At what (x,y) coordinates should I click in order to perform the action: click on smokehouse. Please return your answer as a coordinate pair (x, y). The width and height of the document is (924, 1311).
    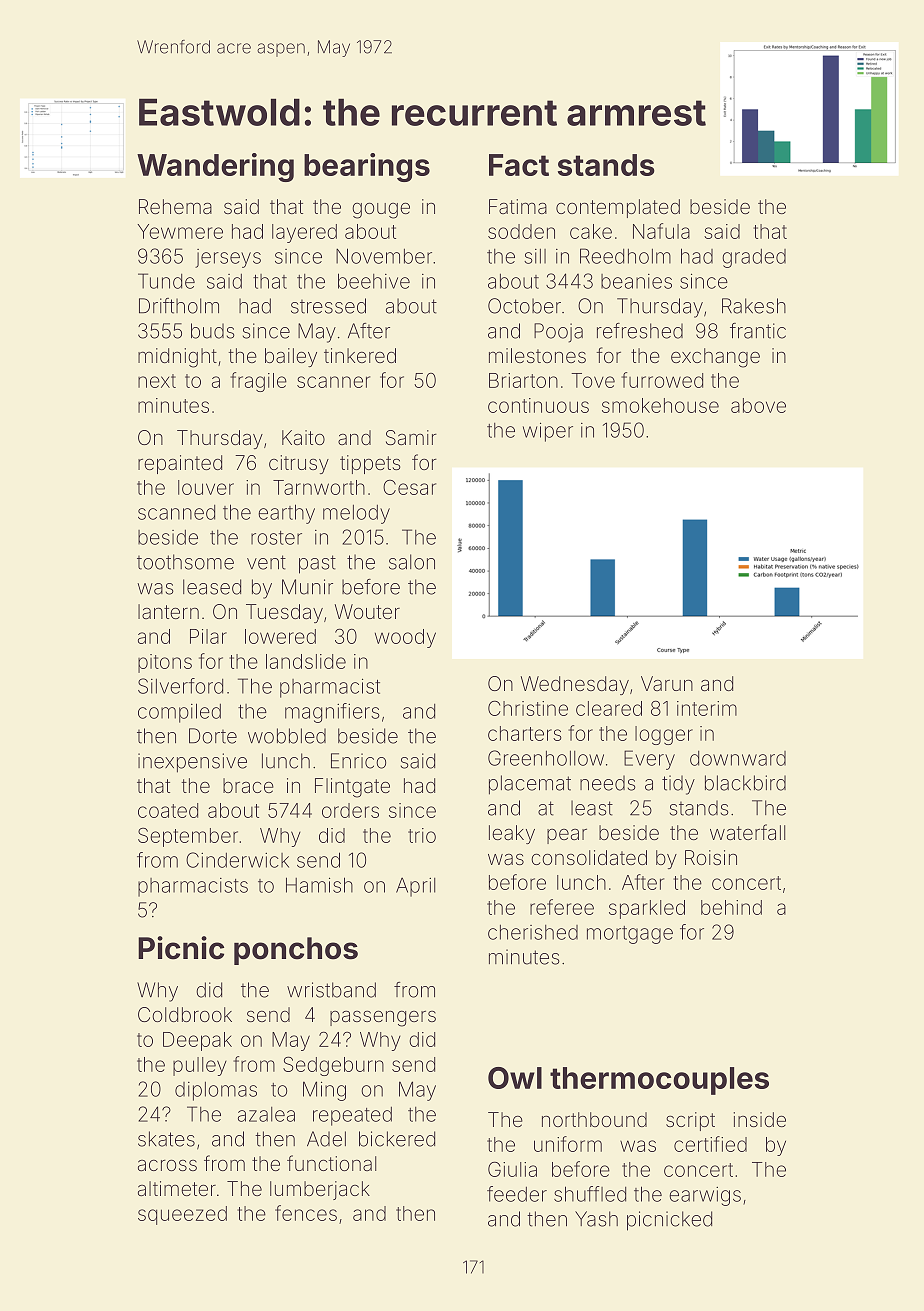
    Looking at the image, I should click on (660, 405).
